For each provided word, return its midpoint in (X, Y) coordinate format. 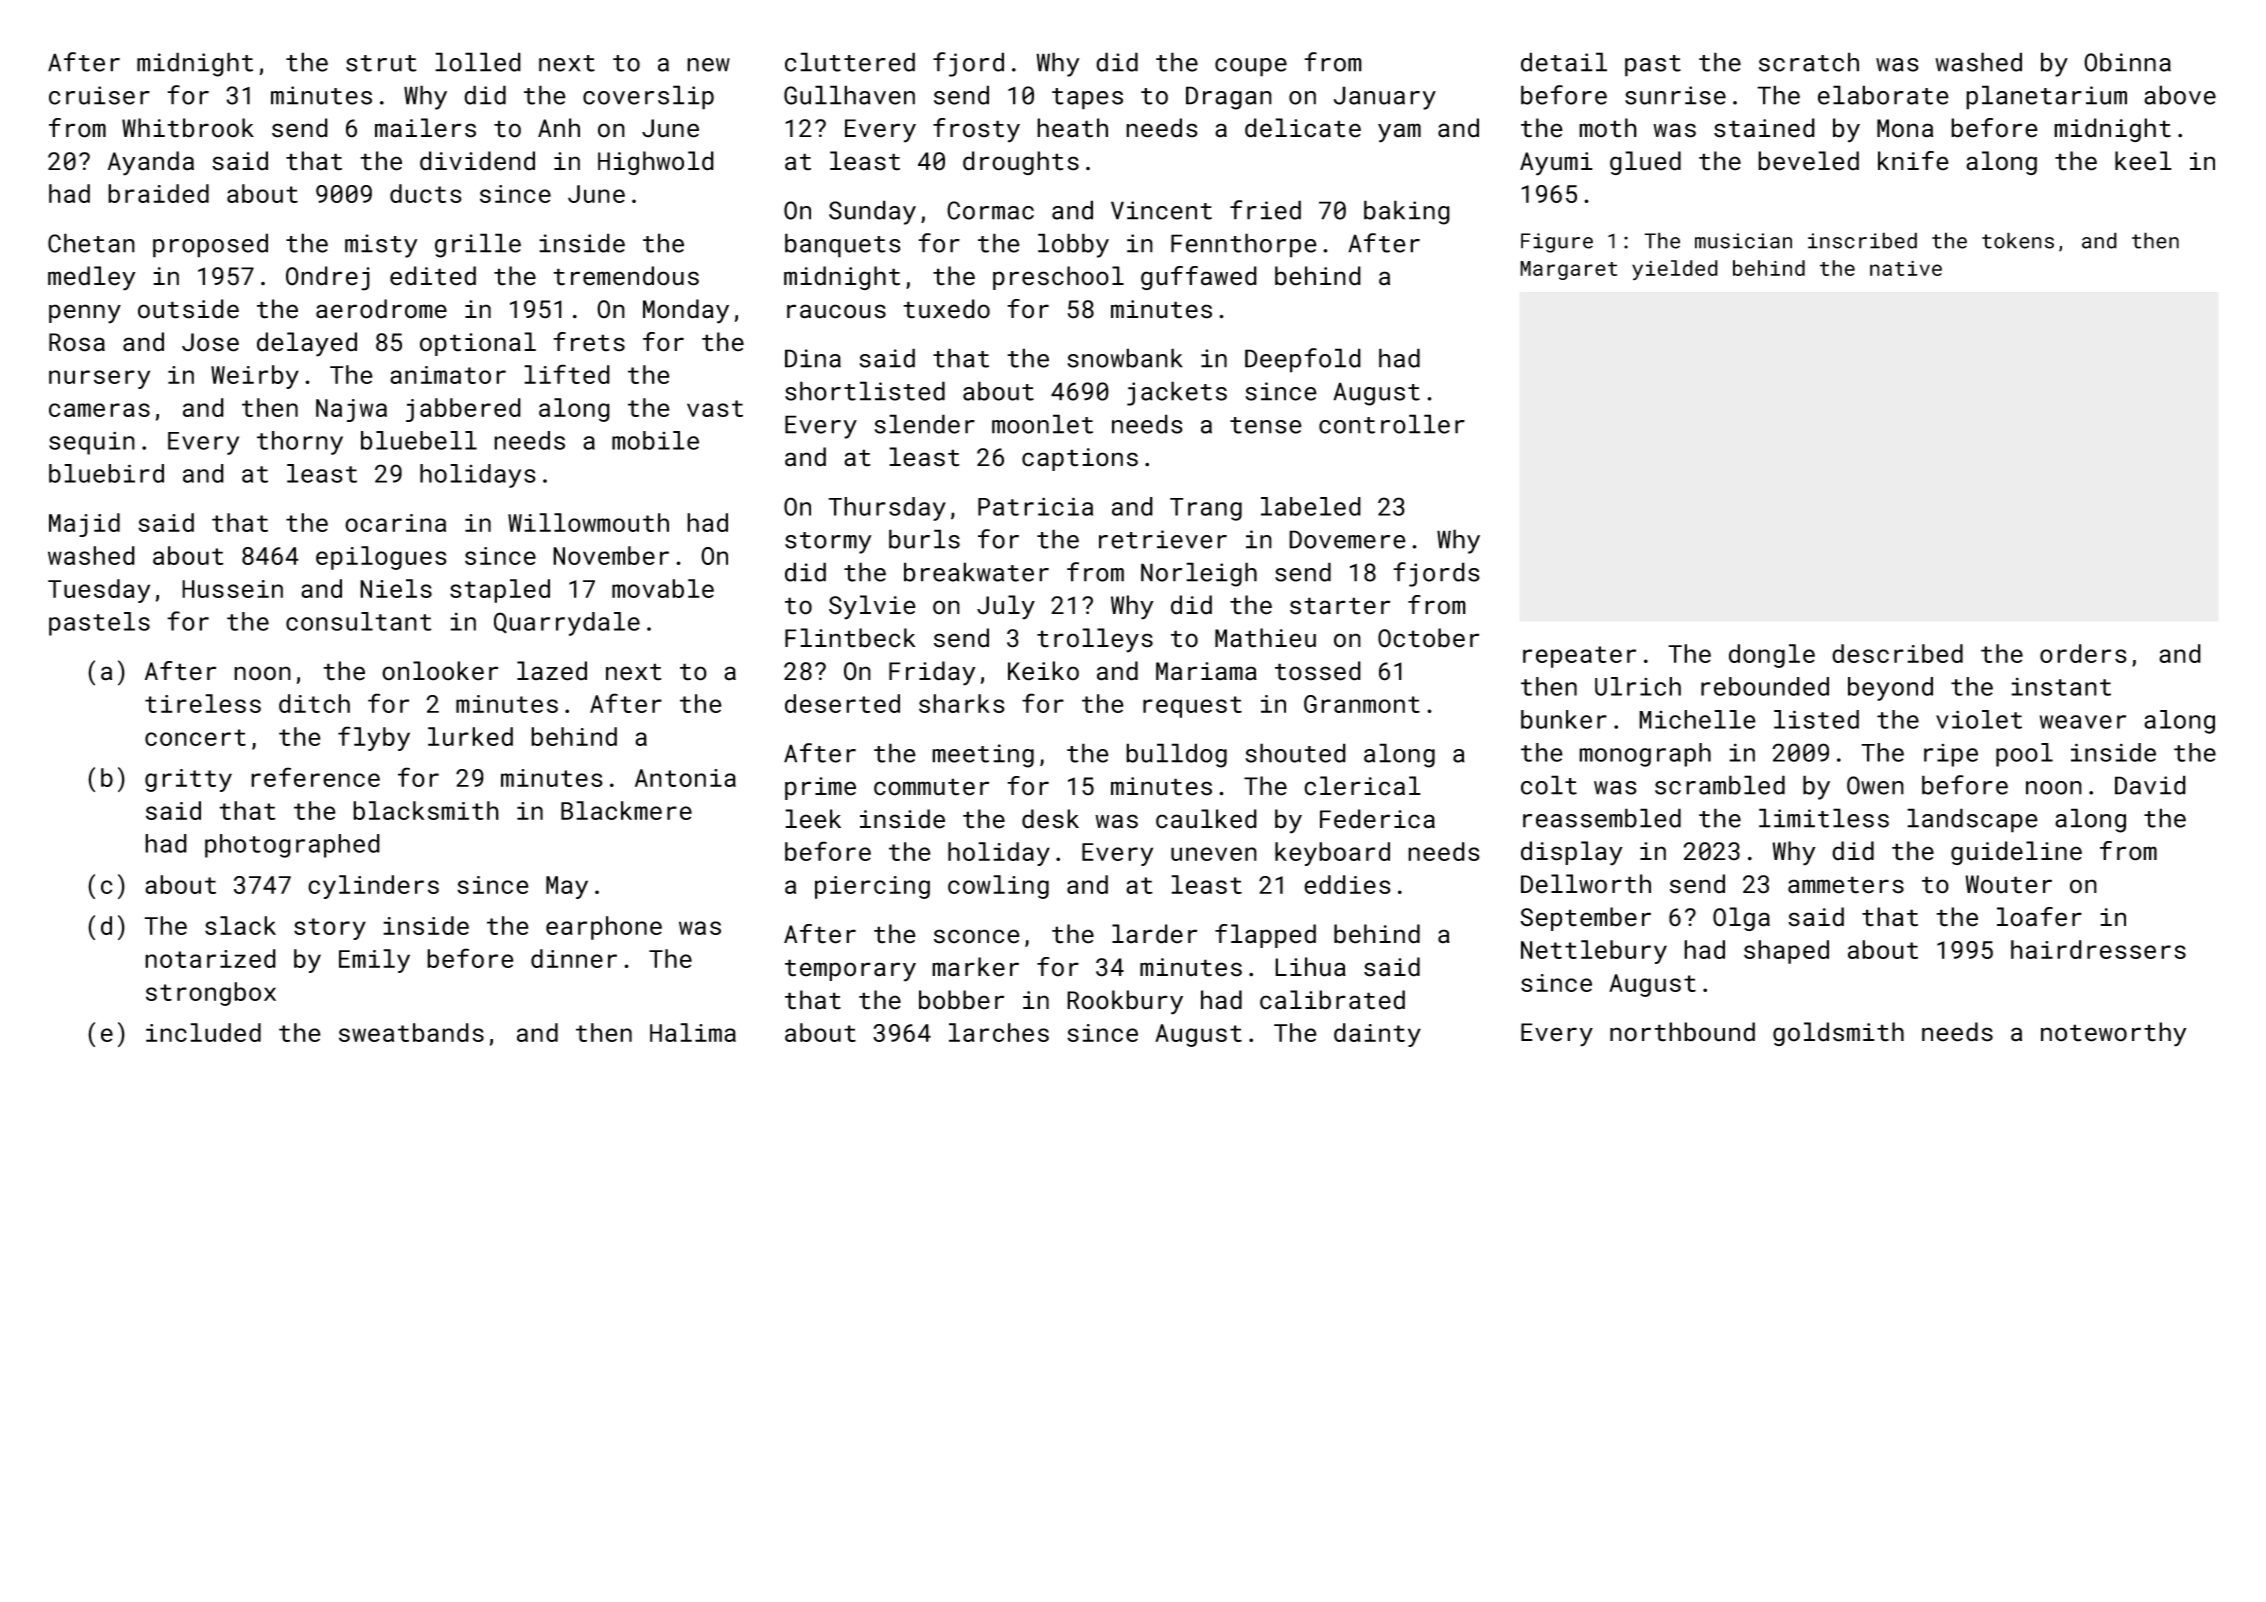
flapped (1265, 936)
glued (1645, 163)
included (203, 1032)
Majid (84, 525)
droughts (1021, 163)
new (708, 65)
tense (1266, 425)
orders (2083, 653)
